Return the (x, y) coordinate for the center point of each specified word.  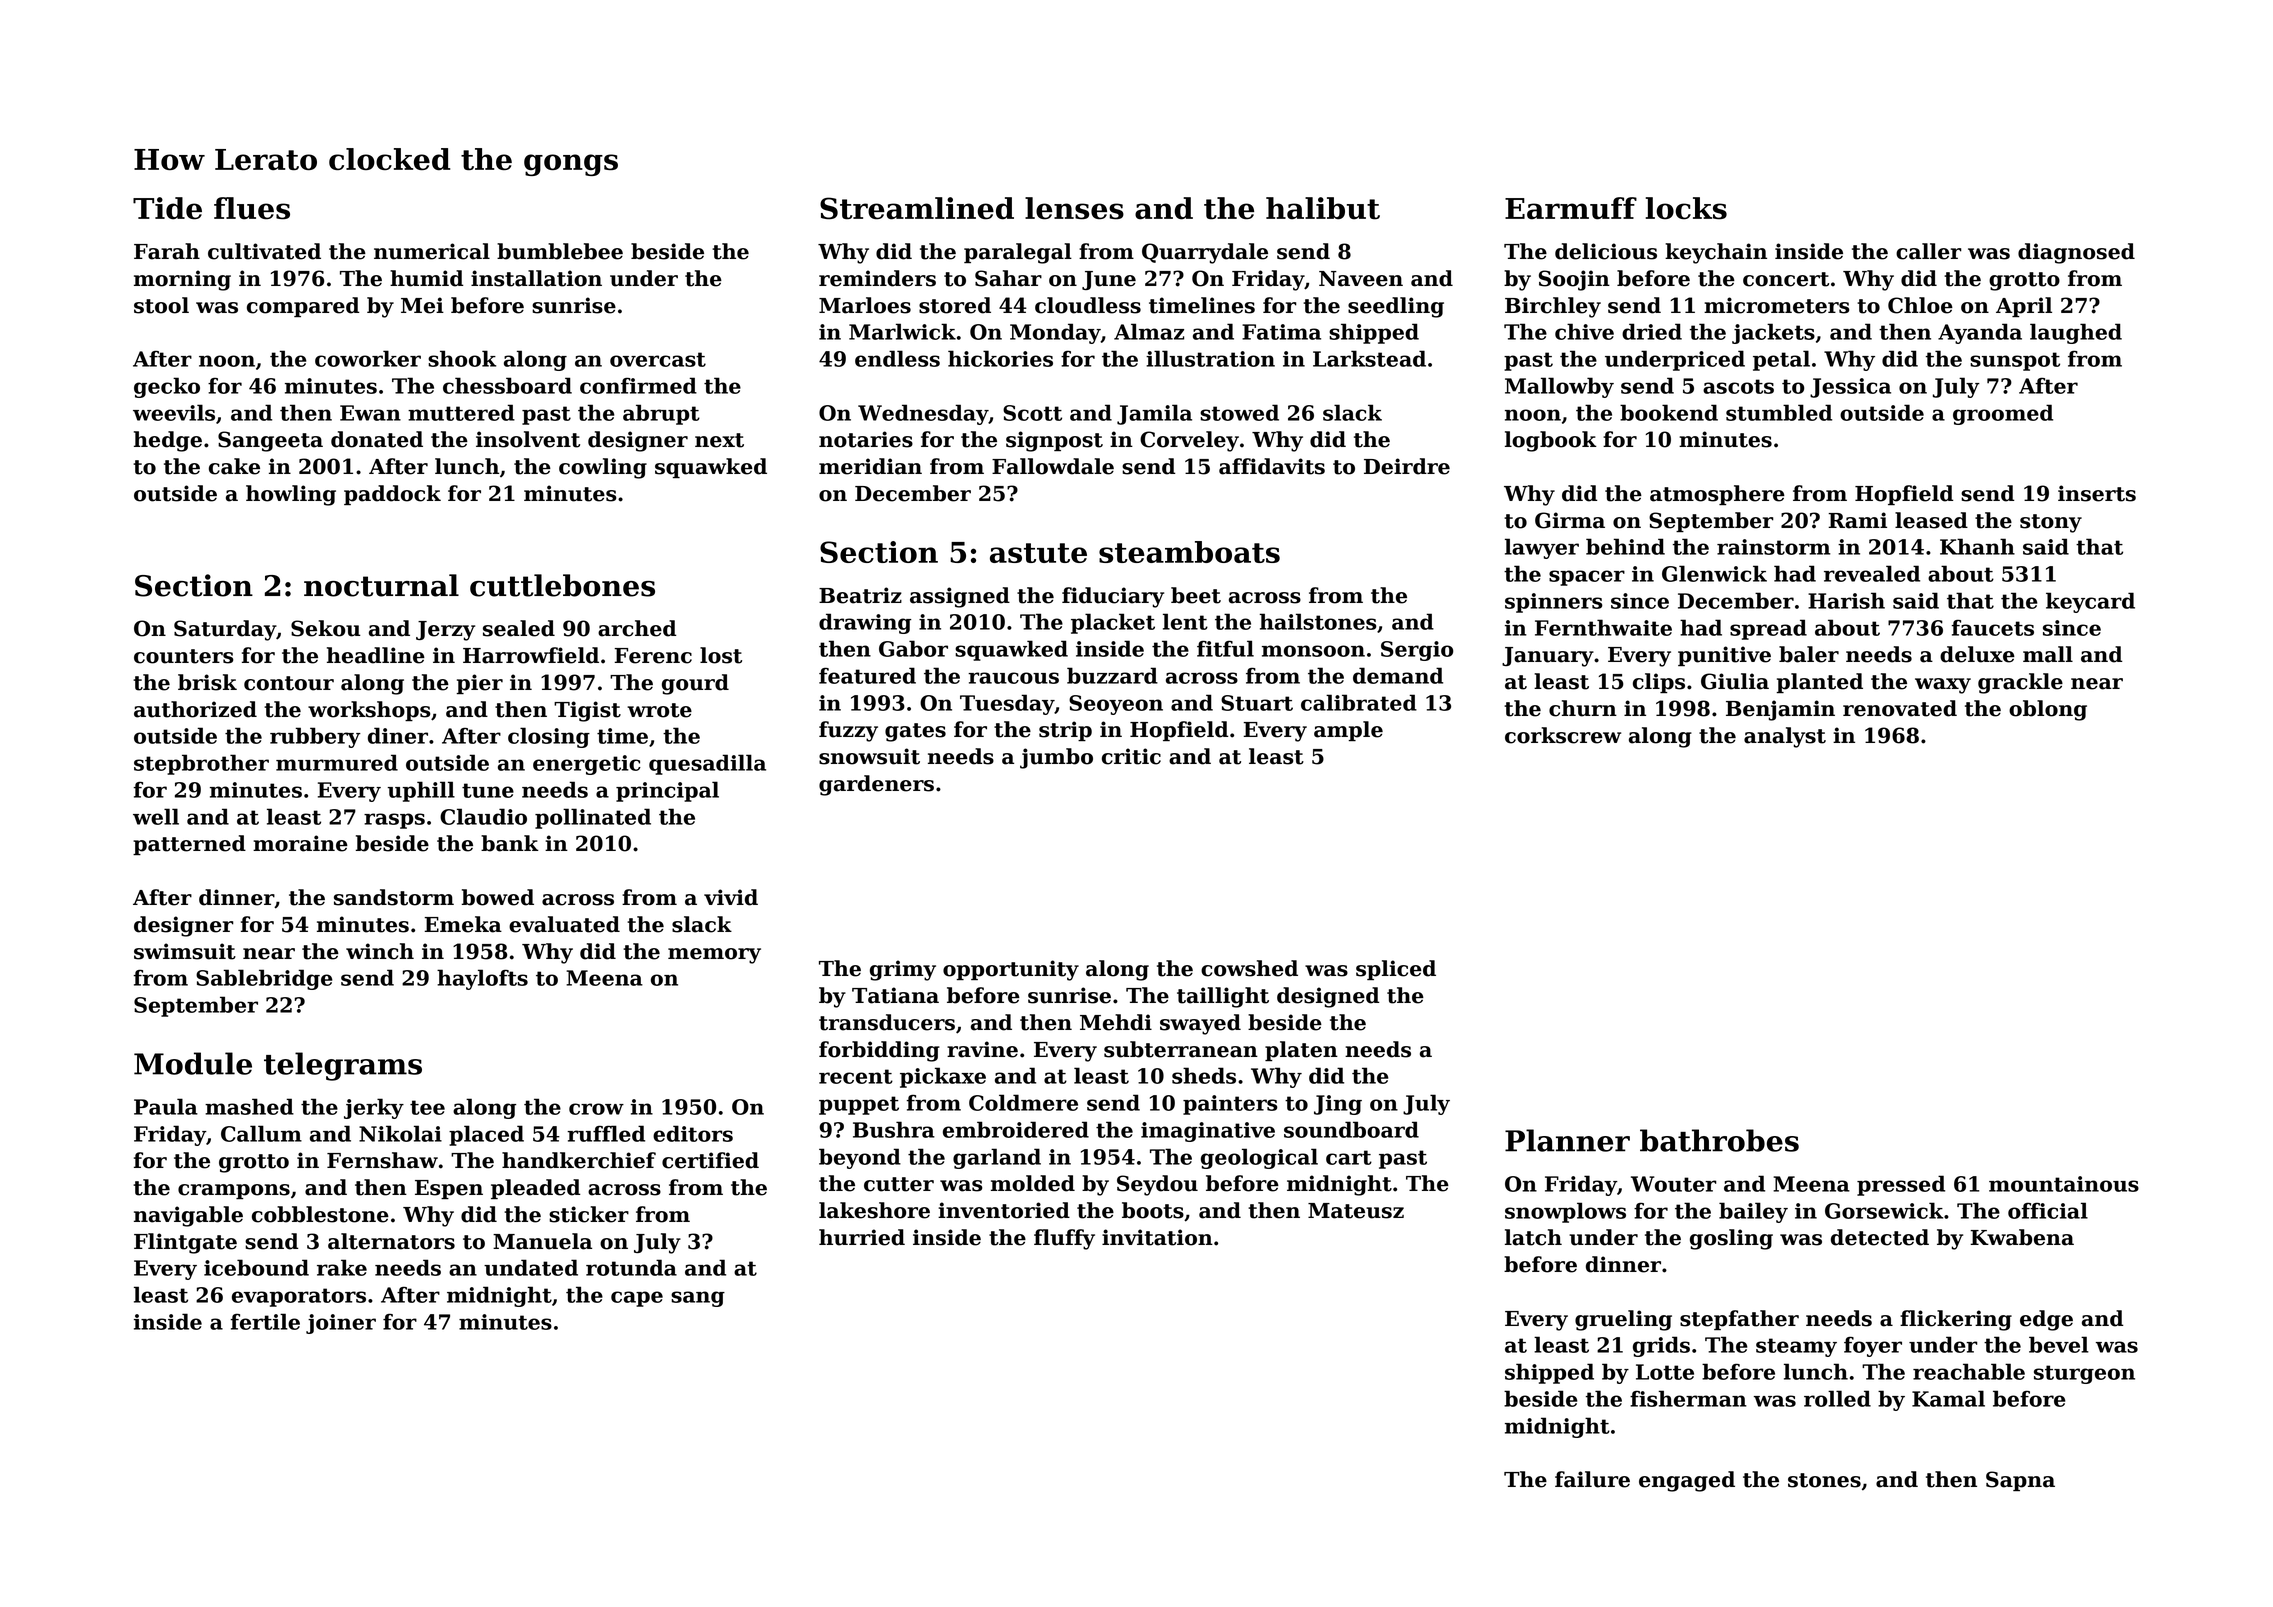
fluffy (1064, 1239)
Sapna (2020, 1481)
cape (637, 1299)
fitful (1225, 648)
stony (2051, 523)
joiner (341, 1324)
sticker (589, 1214)
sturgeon (2084, 1374)
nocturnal (381, 585)
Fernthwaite (1603, 627)
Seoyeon (1116, 705)
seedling (1396, 307)
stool (161, 305)
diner (398, 735)
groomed (2003, 414)
